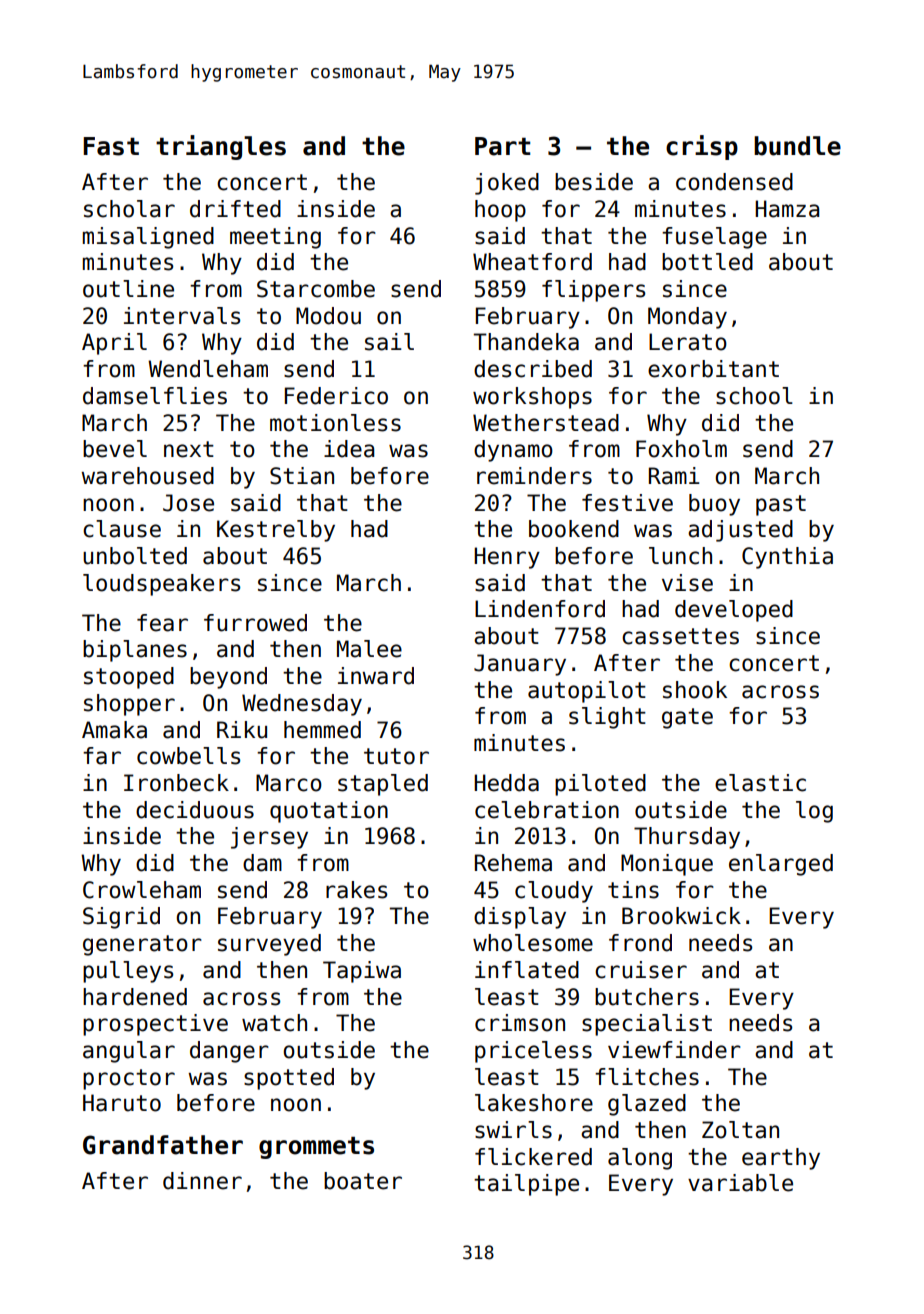 This document has height=1314, width=924. Describe the element at coordinates (702, 147) in the document. I see `crisp` at that location.
